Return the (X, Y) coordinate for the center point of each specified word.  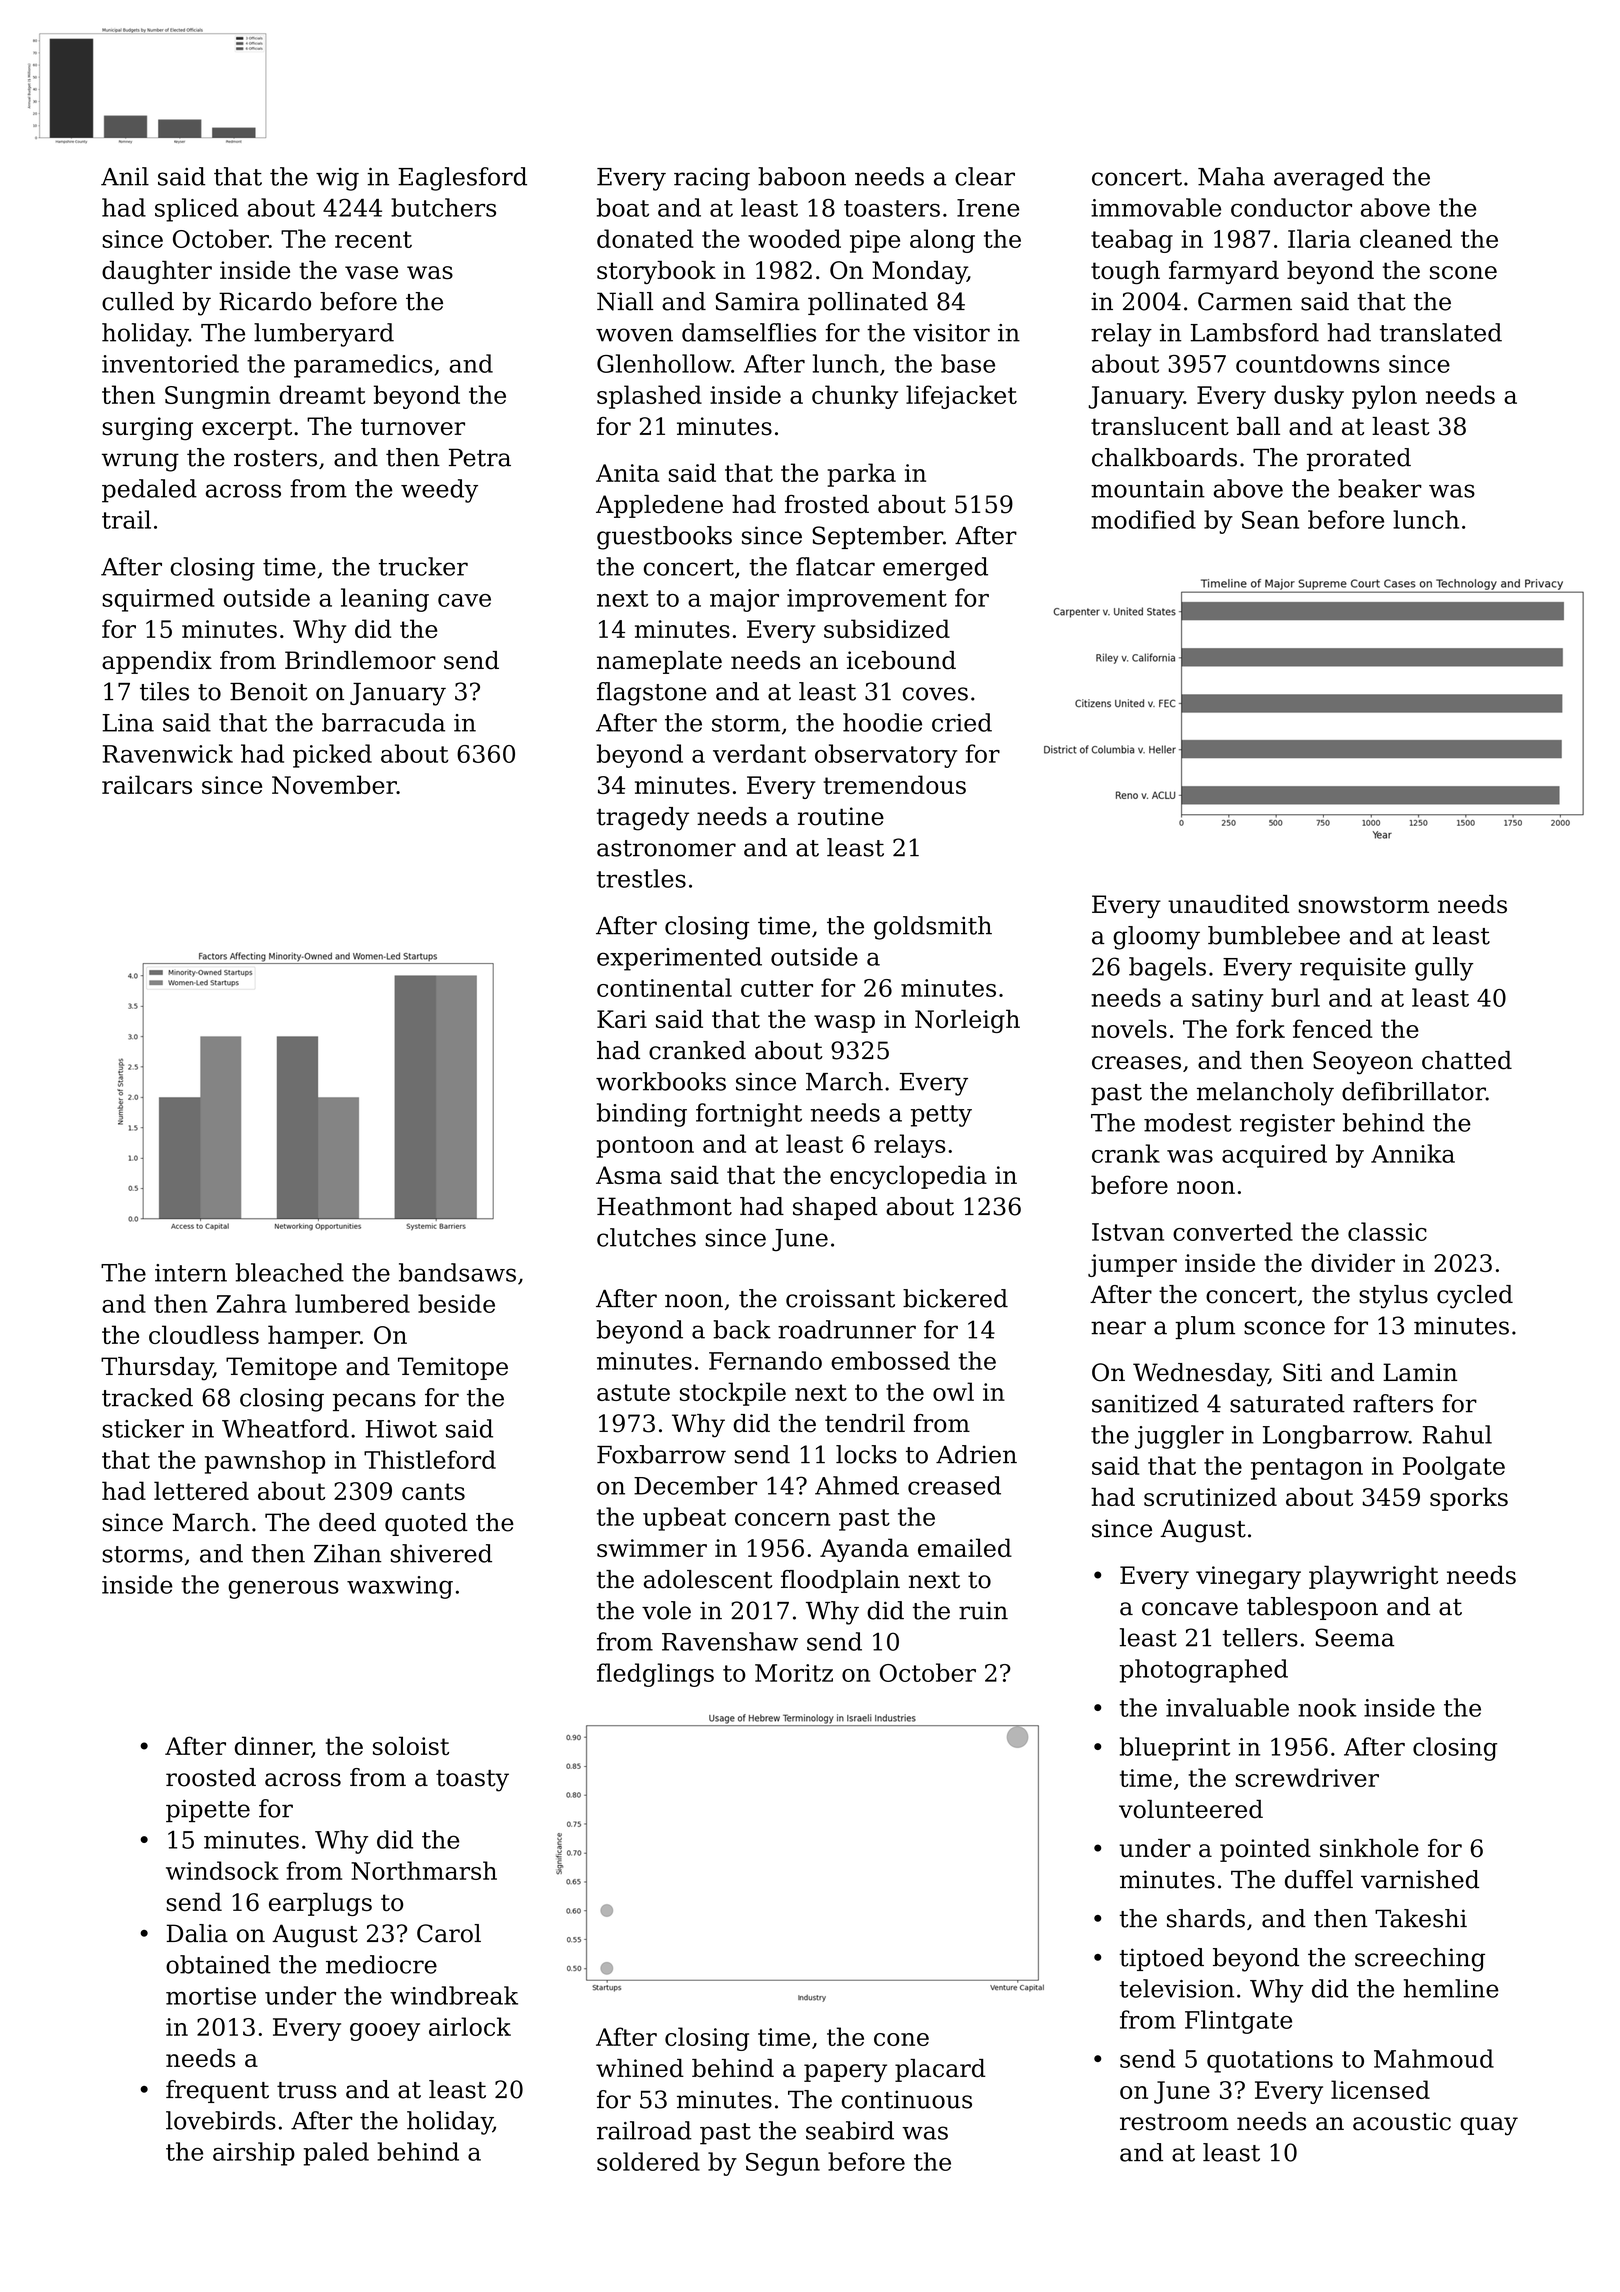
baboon (802, 176)
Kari (622, 1019)
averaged (1329, 179)
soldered (648, 2161)
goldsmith (933, 928)
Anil (125, 176)
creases (1136, 1063)
